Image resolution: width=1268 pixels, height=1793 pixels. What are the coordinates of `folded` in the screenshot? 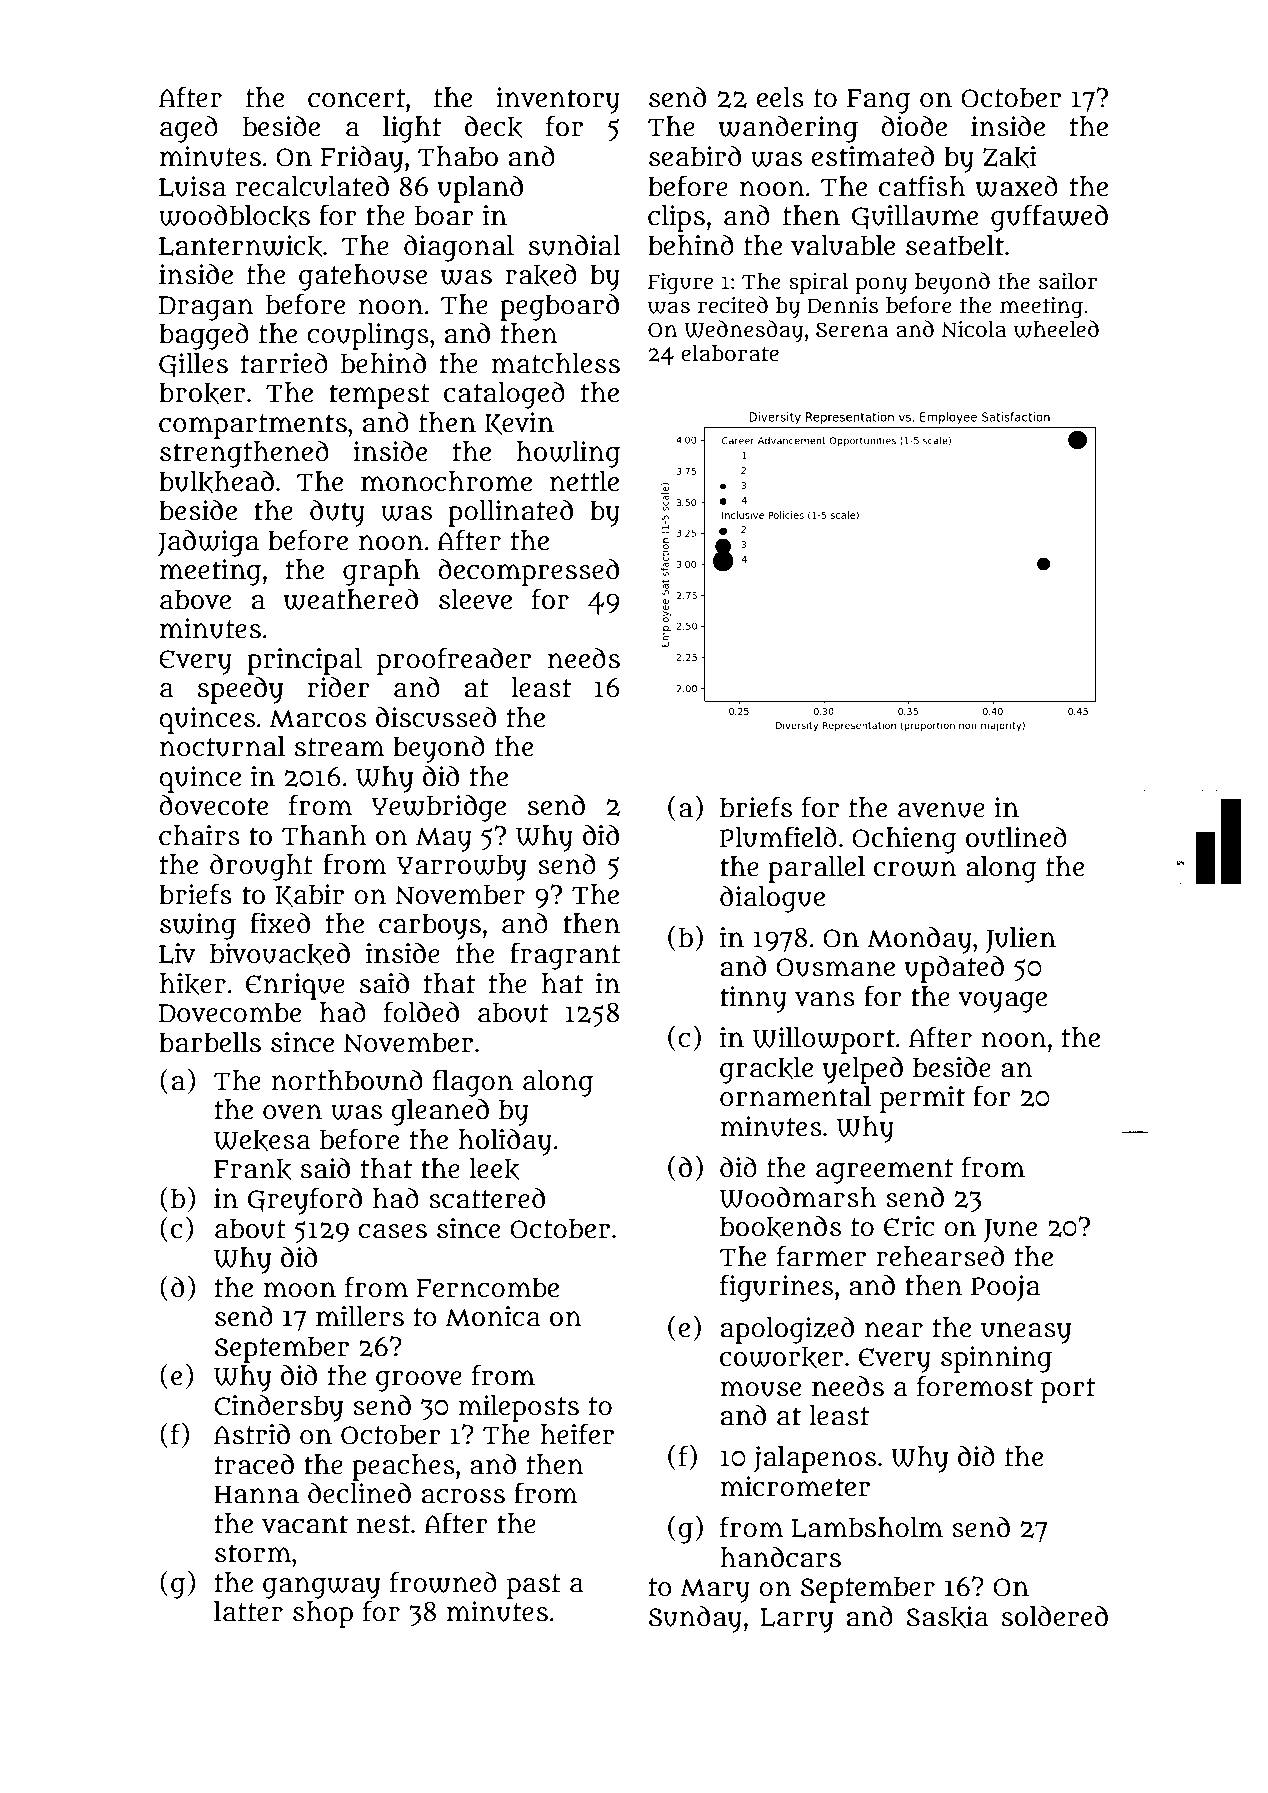 It's located at (421, 1012).
